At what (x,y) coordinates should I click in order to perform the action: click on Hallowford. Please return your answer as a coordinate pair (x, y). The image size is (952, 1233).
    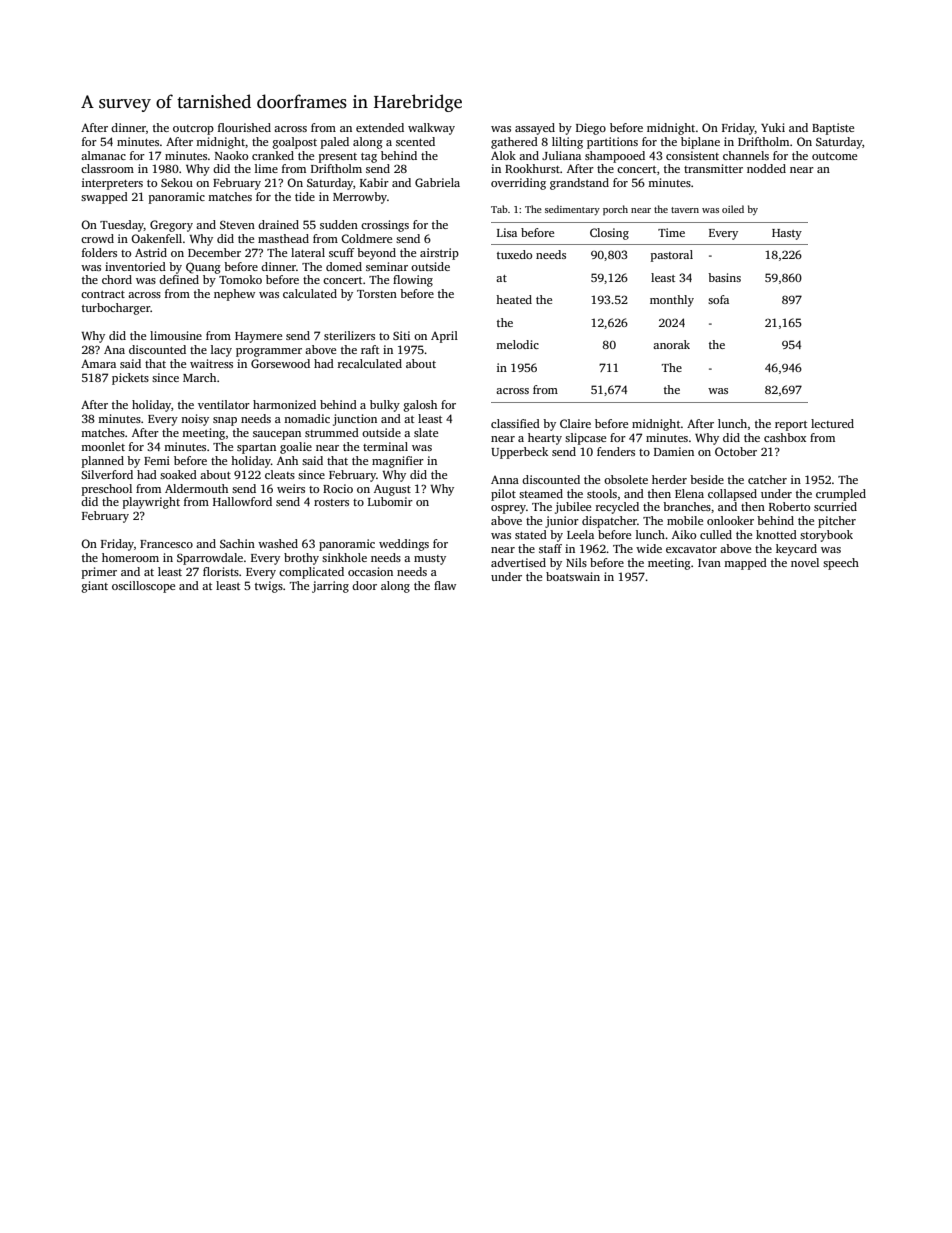
    Looking at the image, I should click on (242, 501).
